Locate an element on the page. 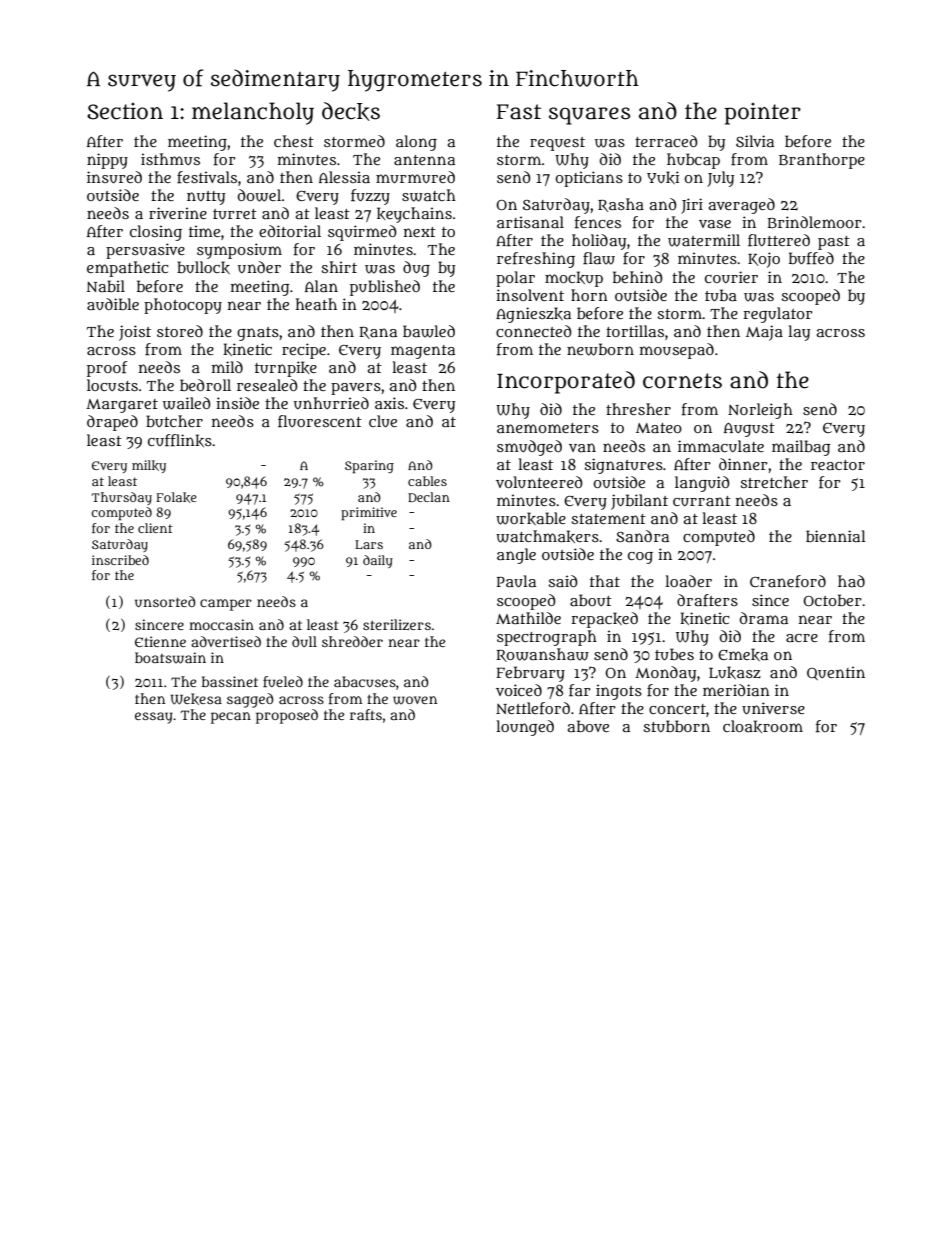  pointer is located at coordinates (762, 114).
